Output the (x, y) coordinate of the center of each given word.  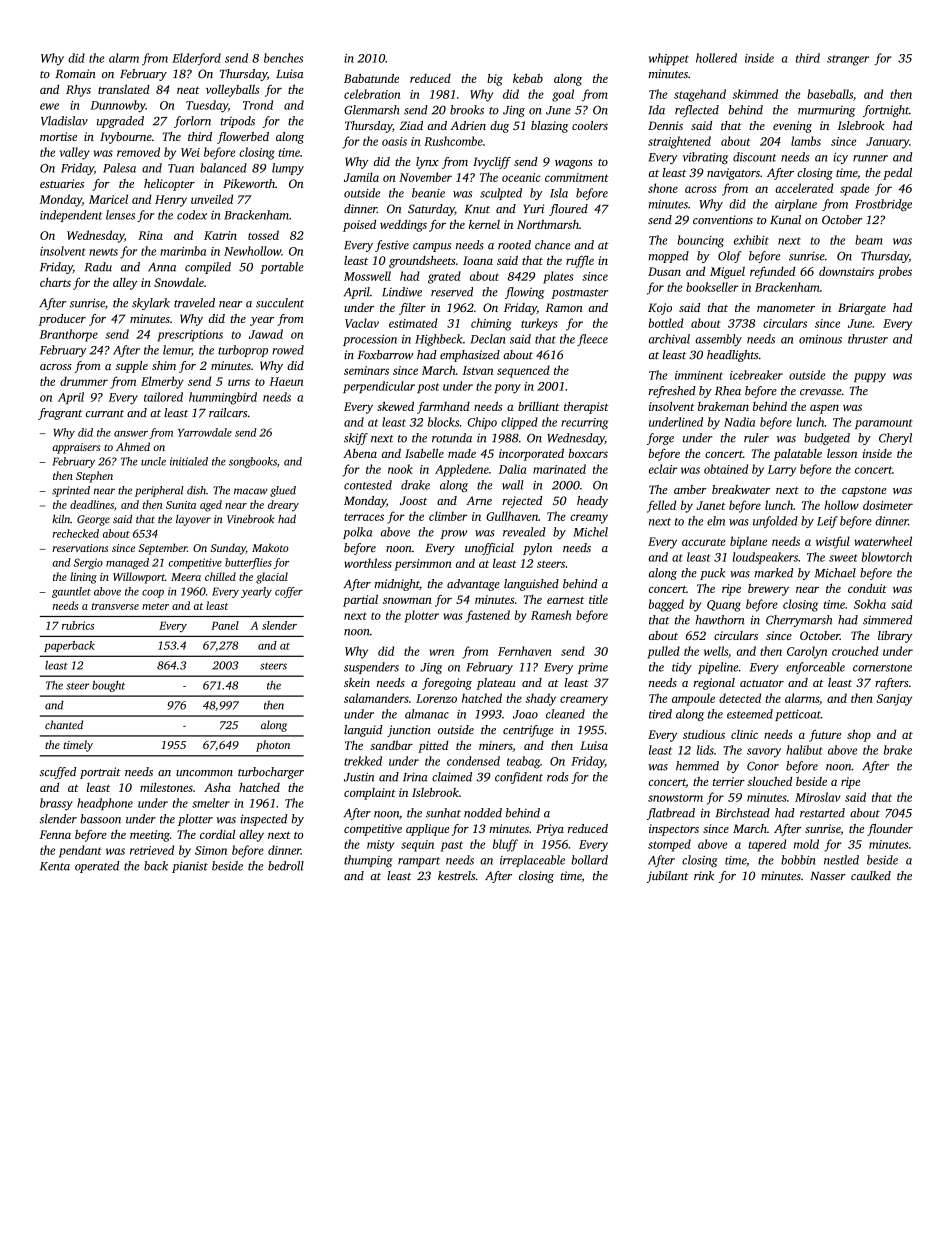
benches (283, 58)
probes (895, 272)
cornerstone (882, 668)
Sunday (228, 549)
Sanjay (894, 700)
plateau (496, 684)
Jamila (361, 177)
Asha (217, 787)
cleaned (565, 714)
